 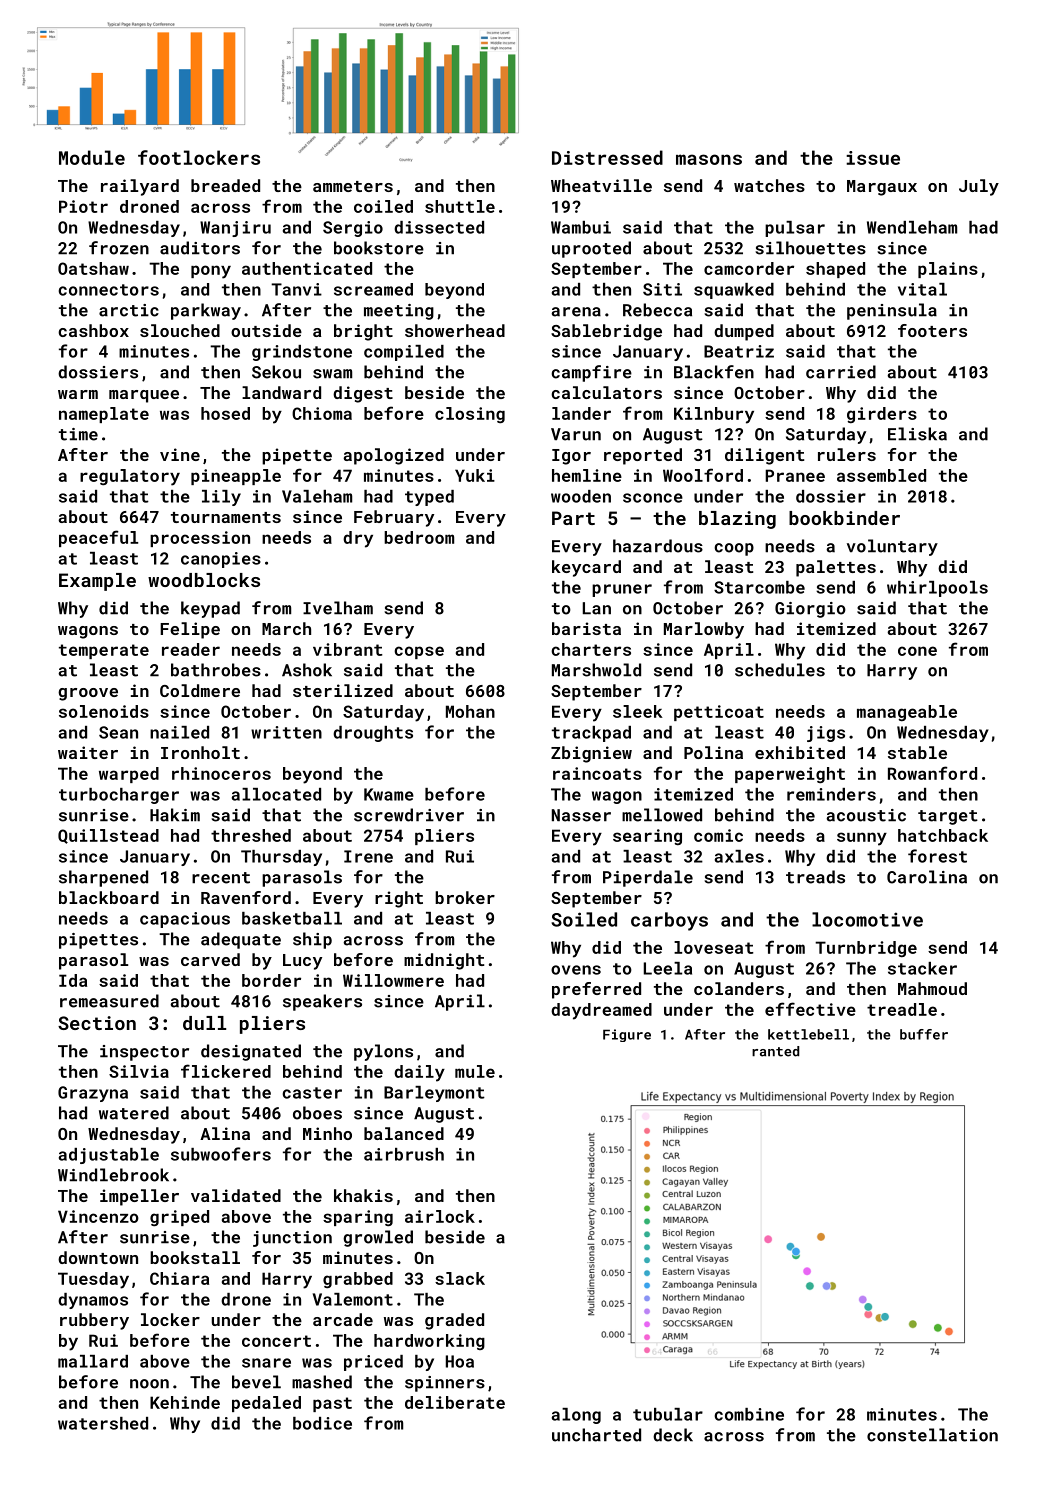 What do you see at coordinates (873, 158) in the image?
I see `issue` at bounding box center [873, 158].
